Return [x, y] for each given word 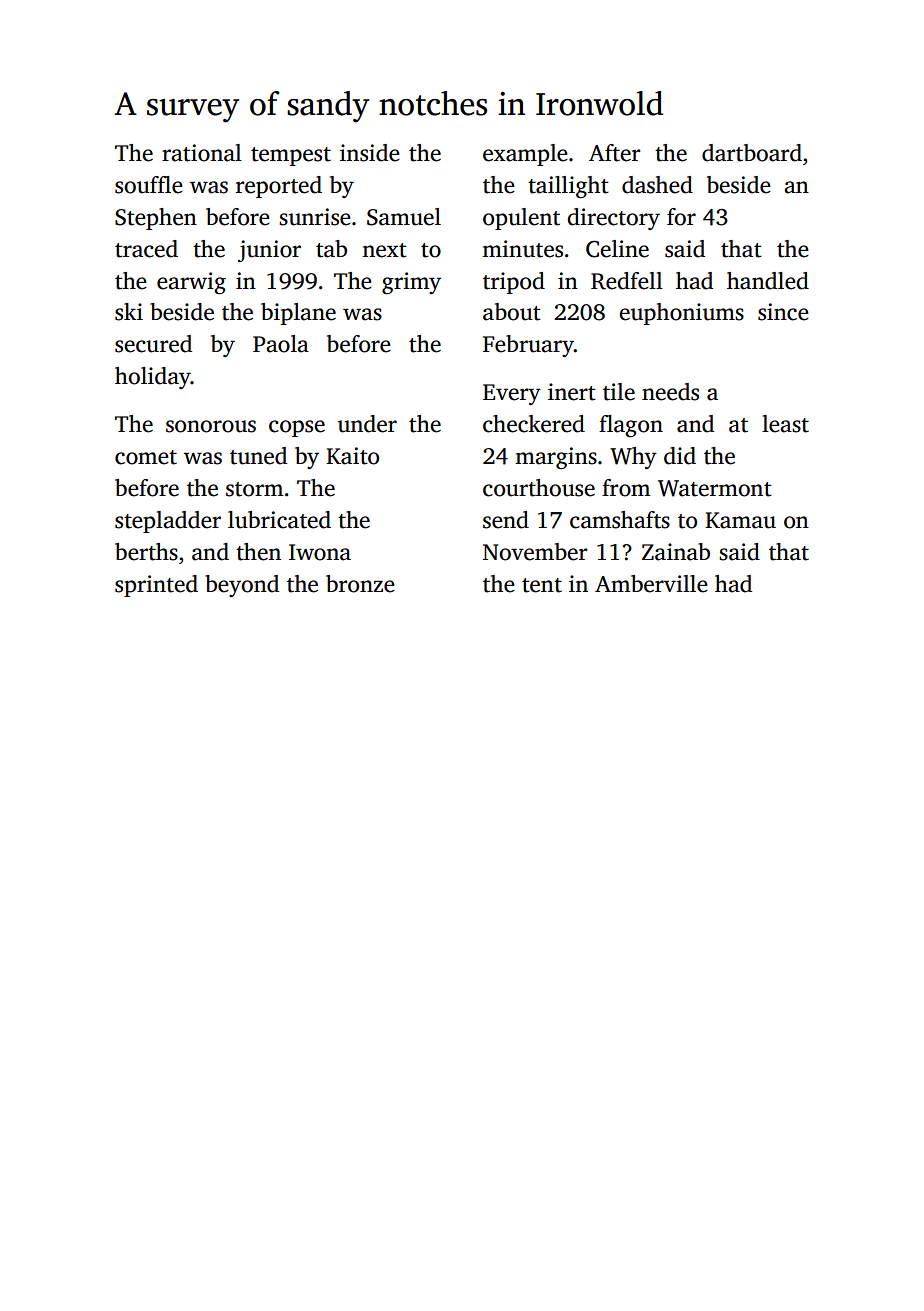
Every [512, 394]
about [512, 312]
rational [202, 153]
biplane [298, 314]
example [525, 155]
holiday [153, 378]
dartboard [752, 153]
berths [146, 552]
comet [146, 457]
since [783, 312]
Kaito [352, 456]
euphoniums [681, 314]
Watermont [715, 488]
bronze [360, 584]
